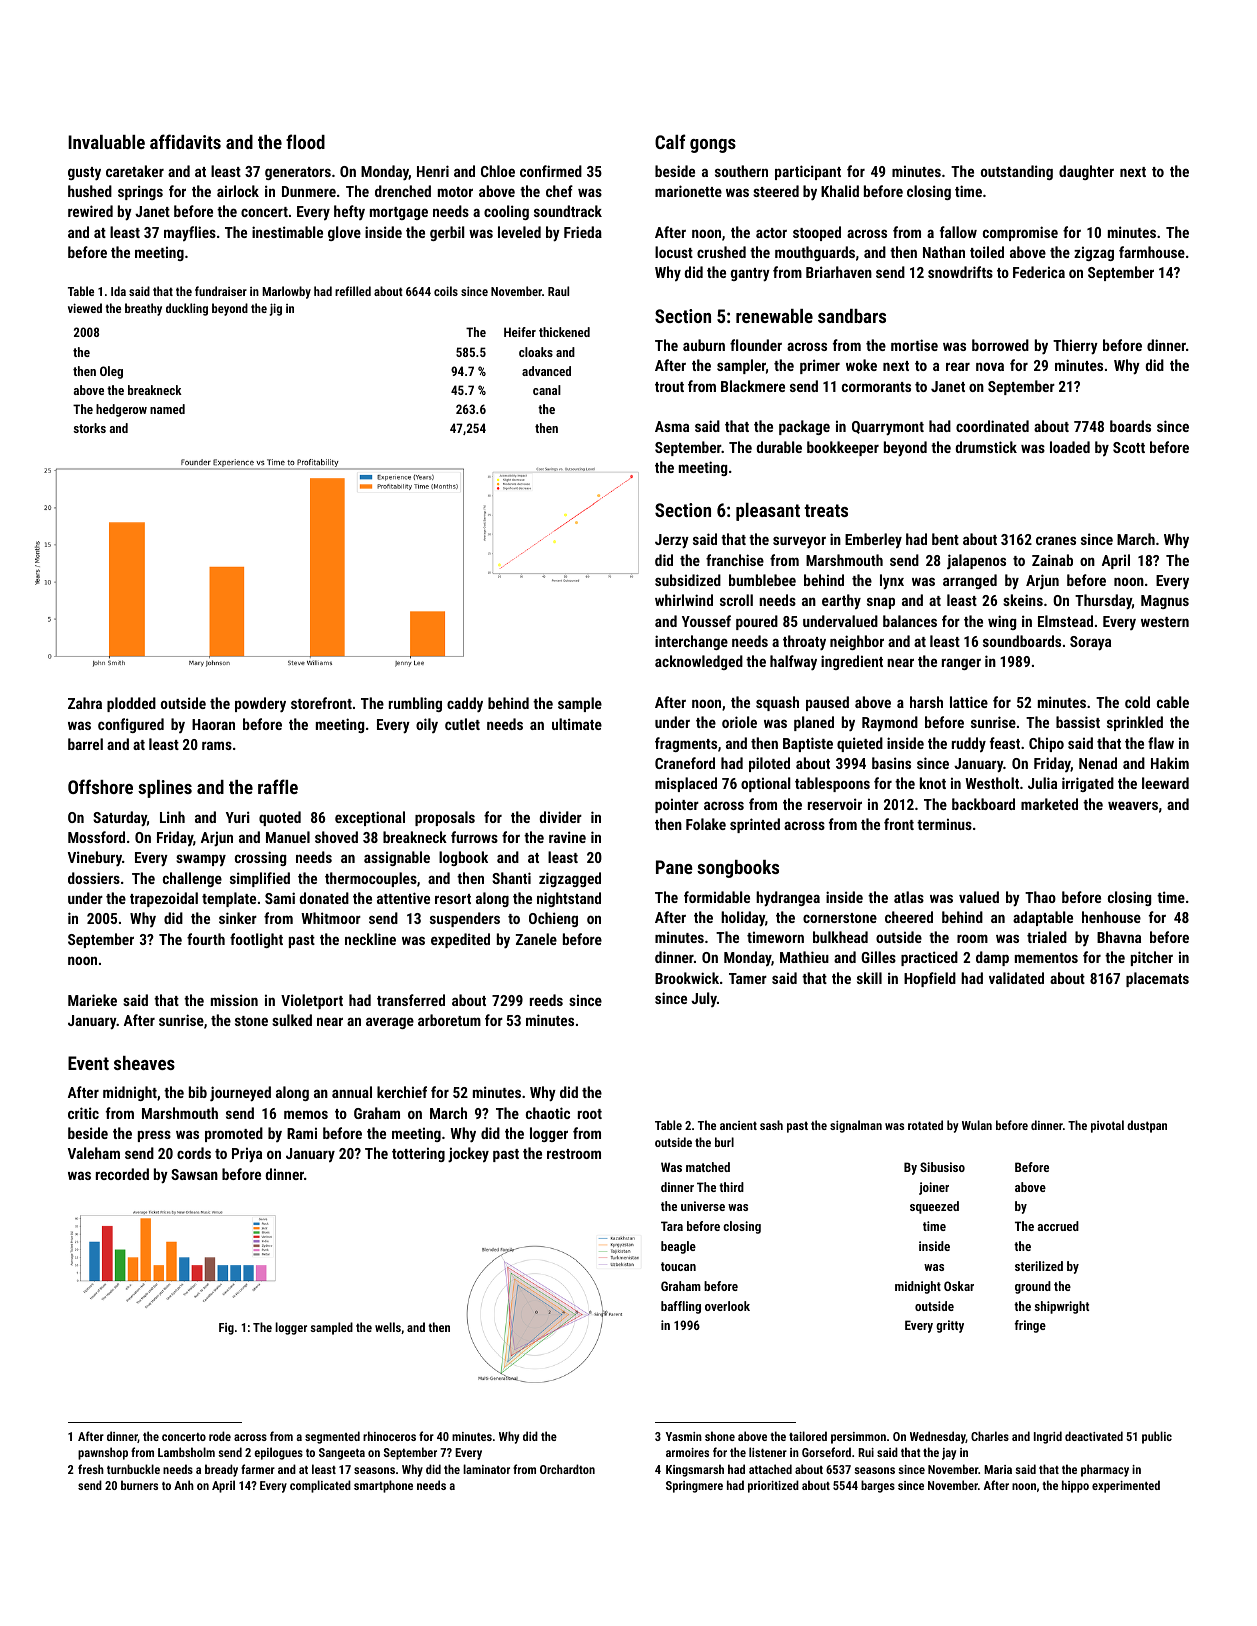 The image size is (1257, 1626). Describe the element at coordinates (1129, 447) in the screenshot. I see `Scott` at that location.
